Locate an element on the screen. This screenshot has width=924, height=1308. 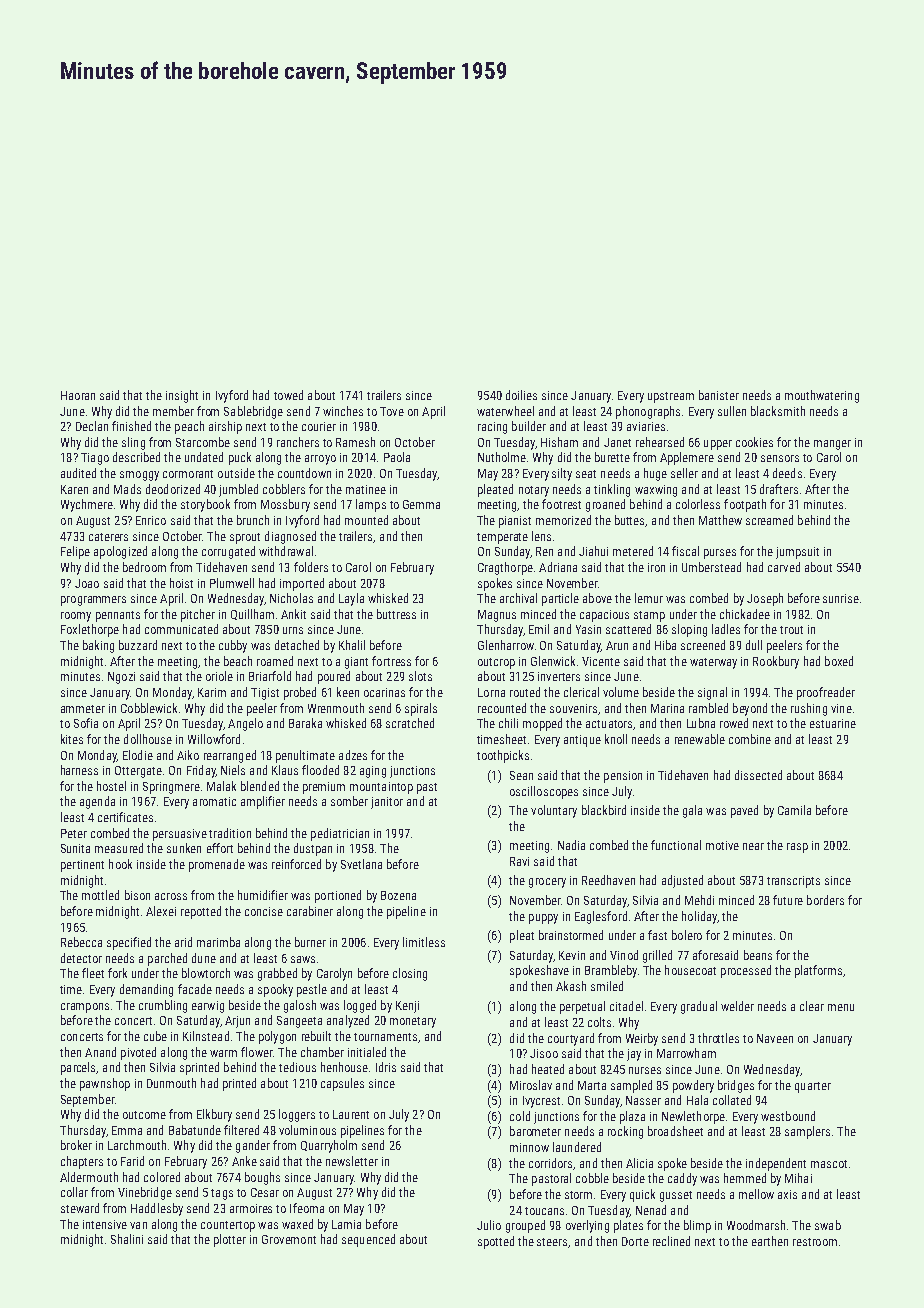
archival is located at coordinates (518, 598).
